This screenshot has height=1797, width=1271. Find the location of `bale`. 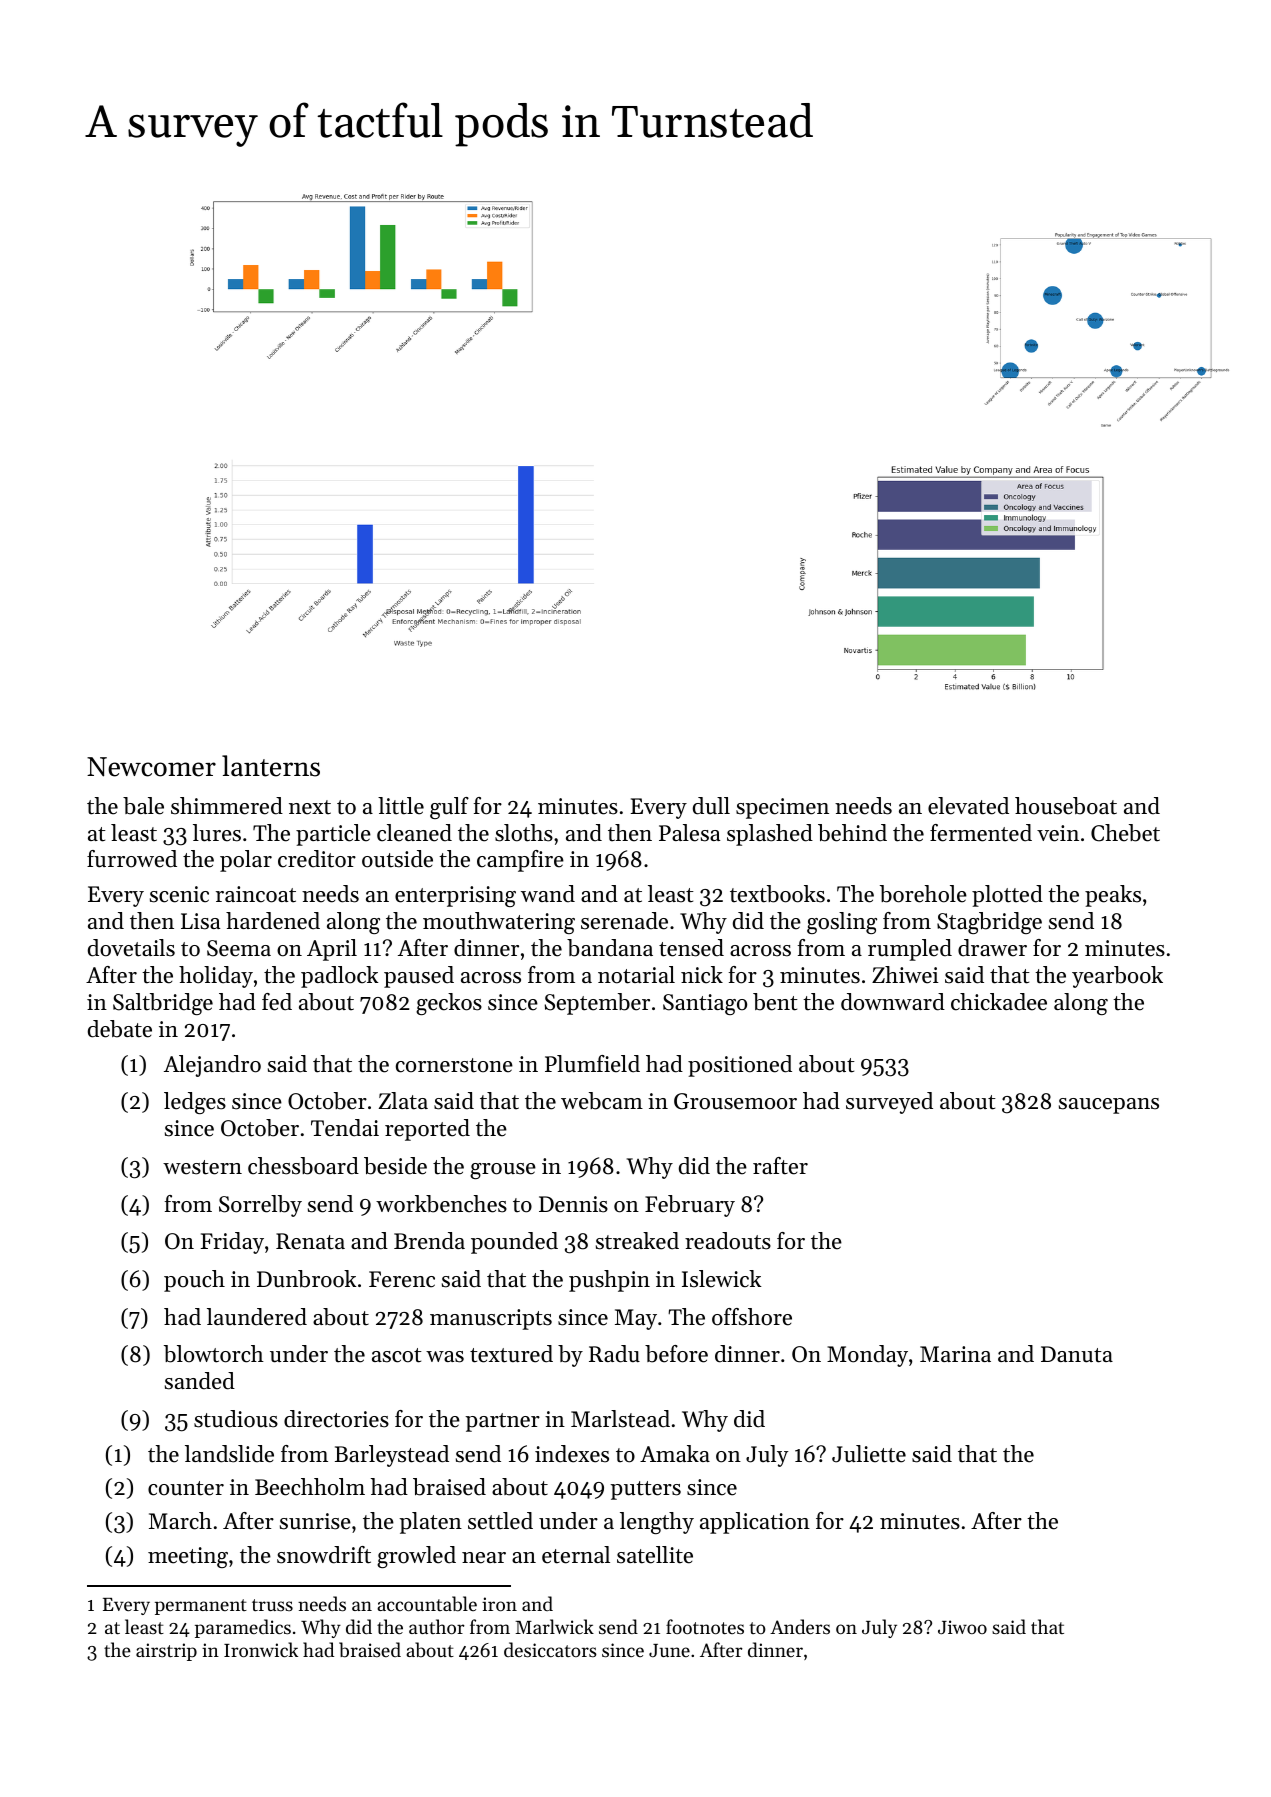

bale is located at coordinates (143, 806).
